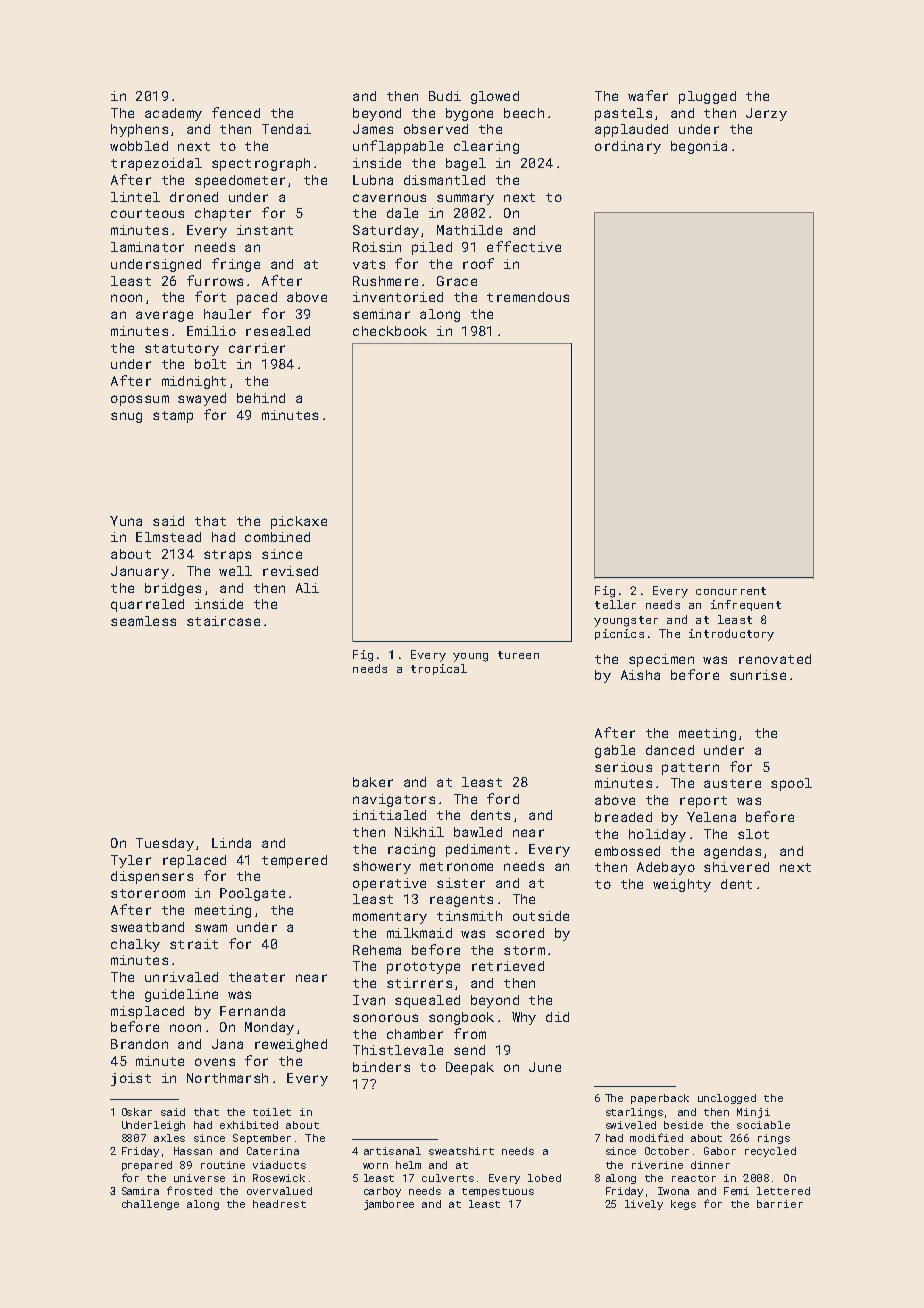  What do you see at coordinates (699, 147) in the screenshot?
I see `begonia` at bounding box center [699, 147].
